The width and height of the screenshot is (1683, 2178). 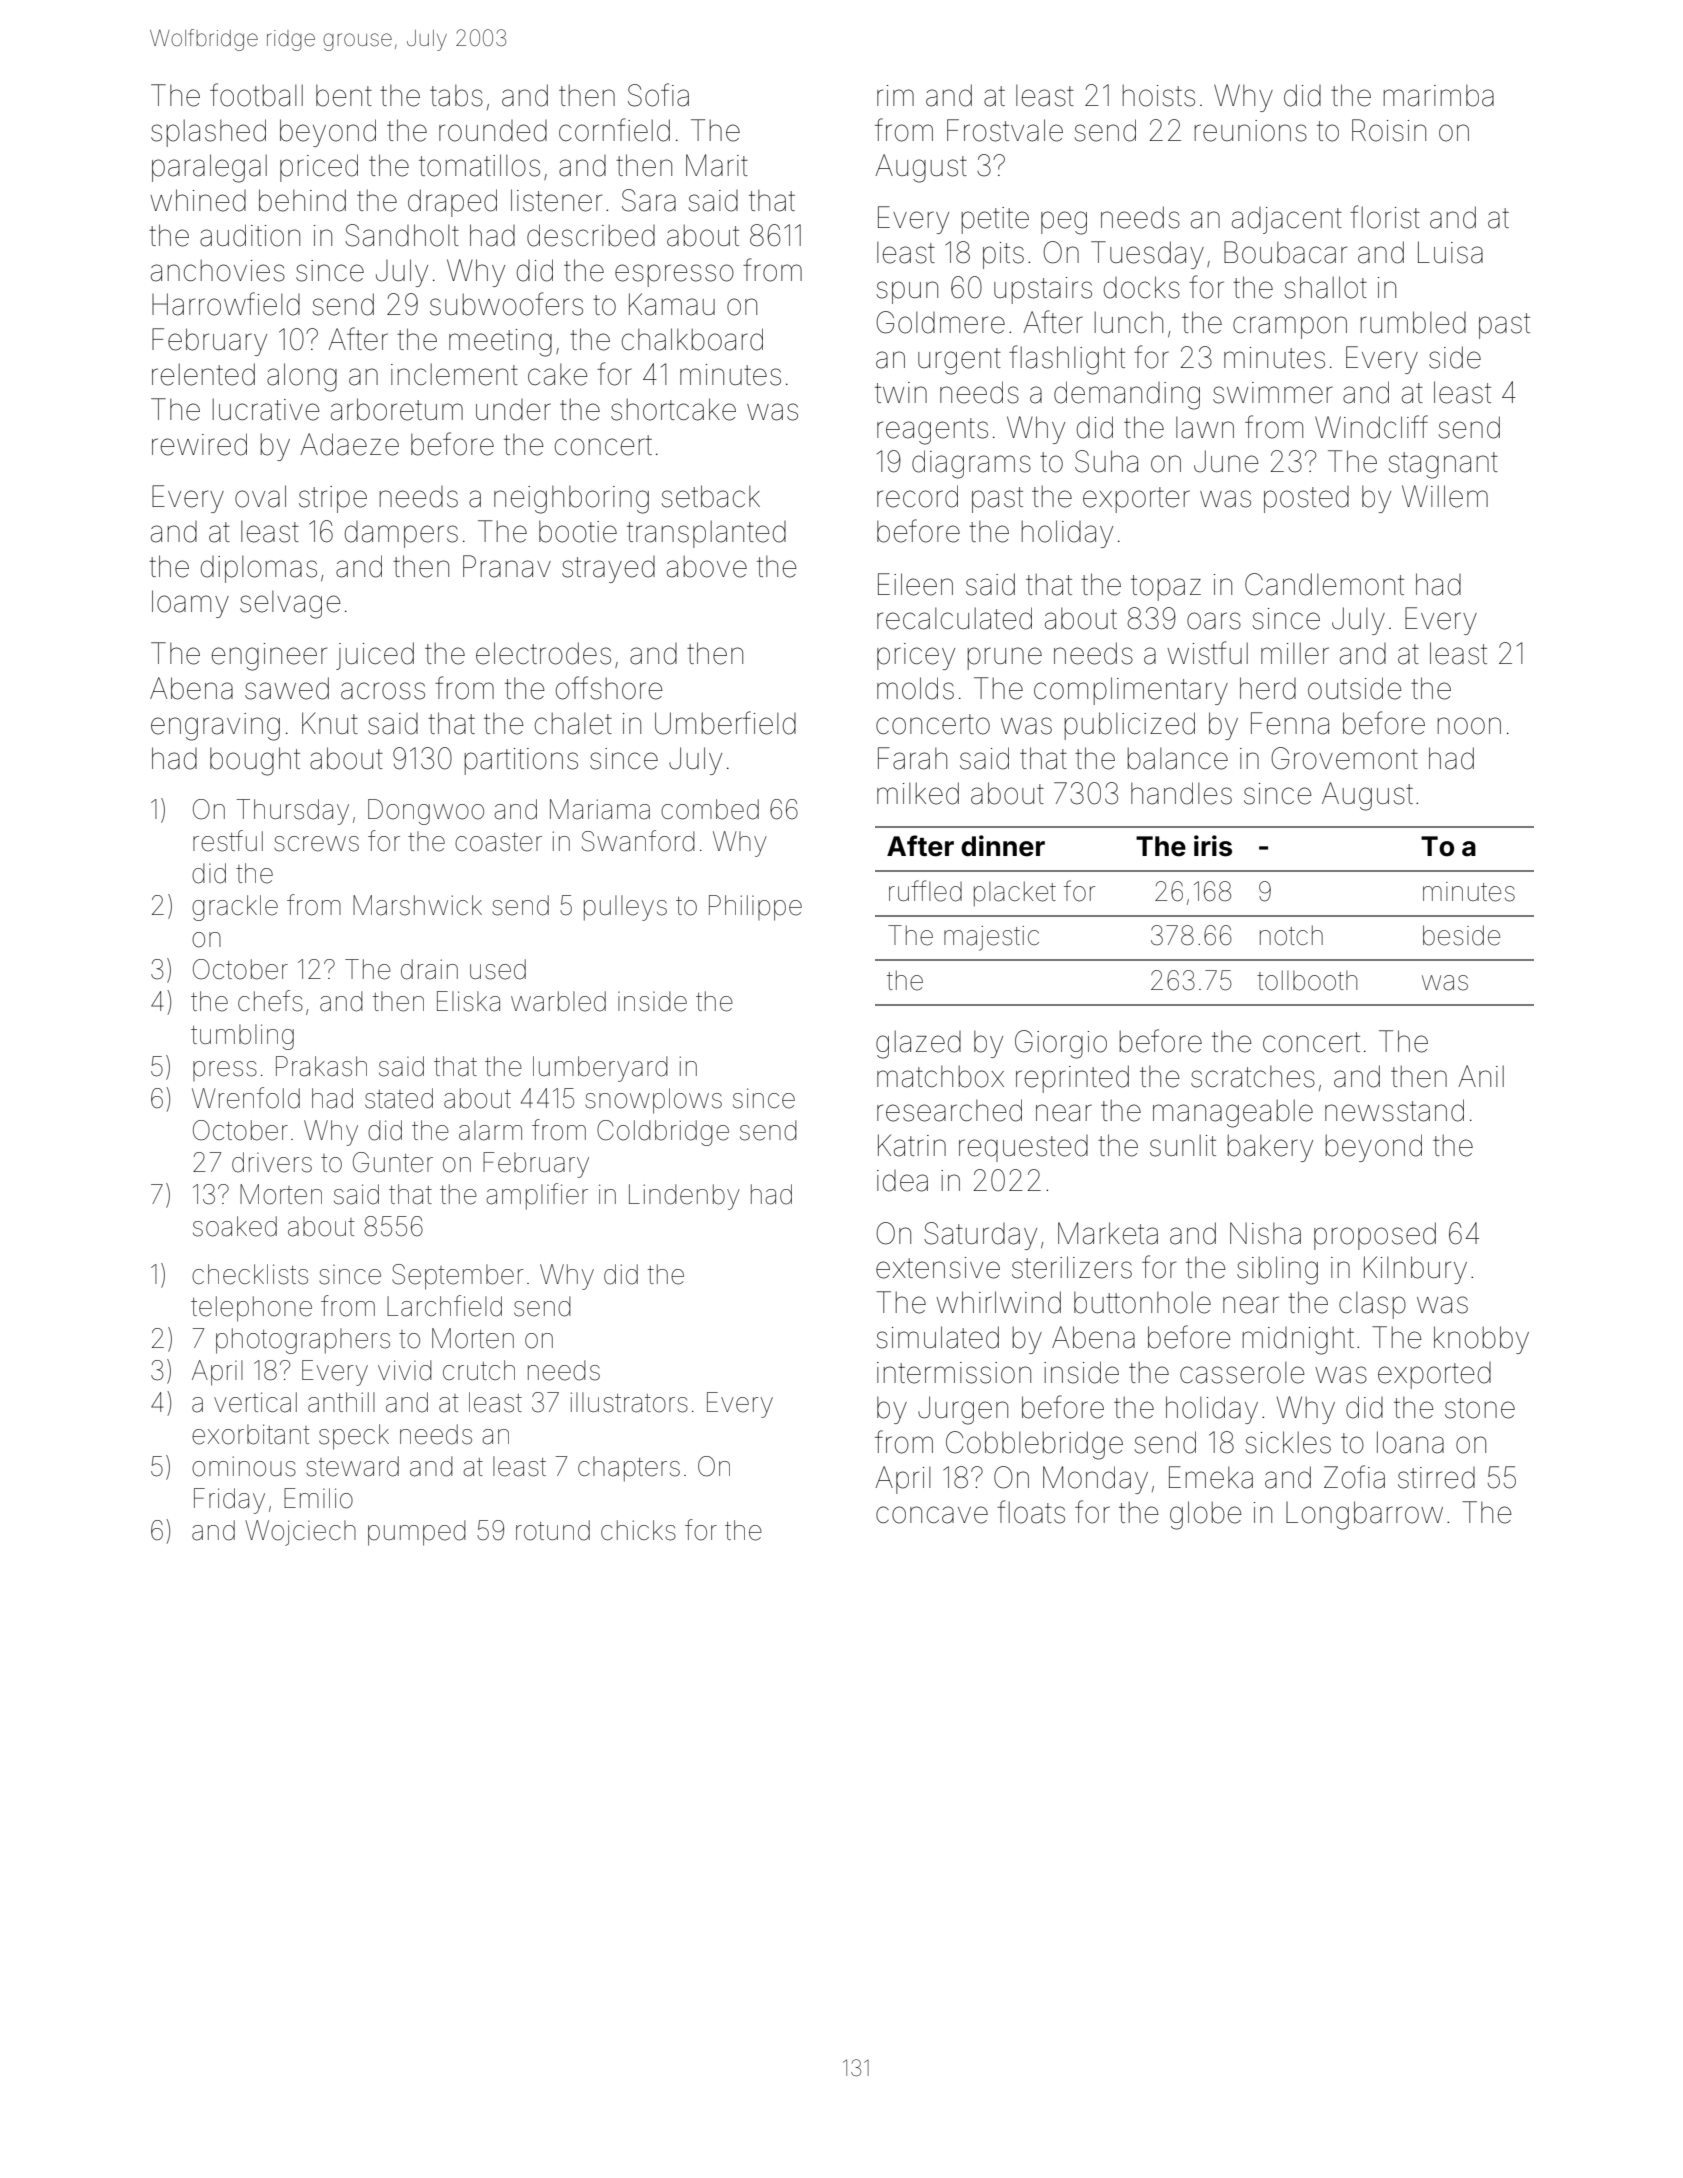 What do you see at coordinates (1413, 322) in the screenshot?
I see `rumbled` at bounding box center [1413, 322].
